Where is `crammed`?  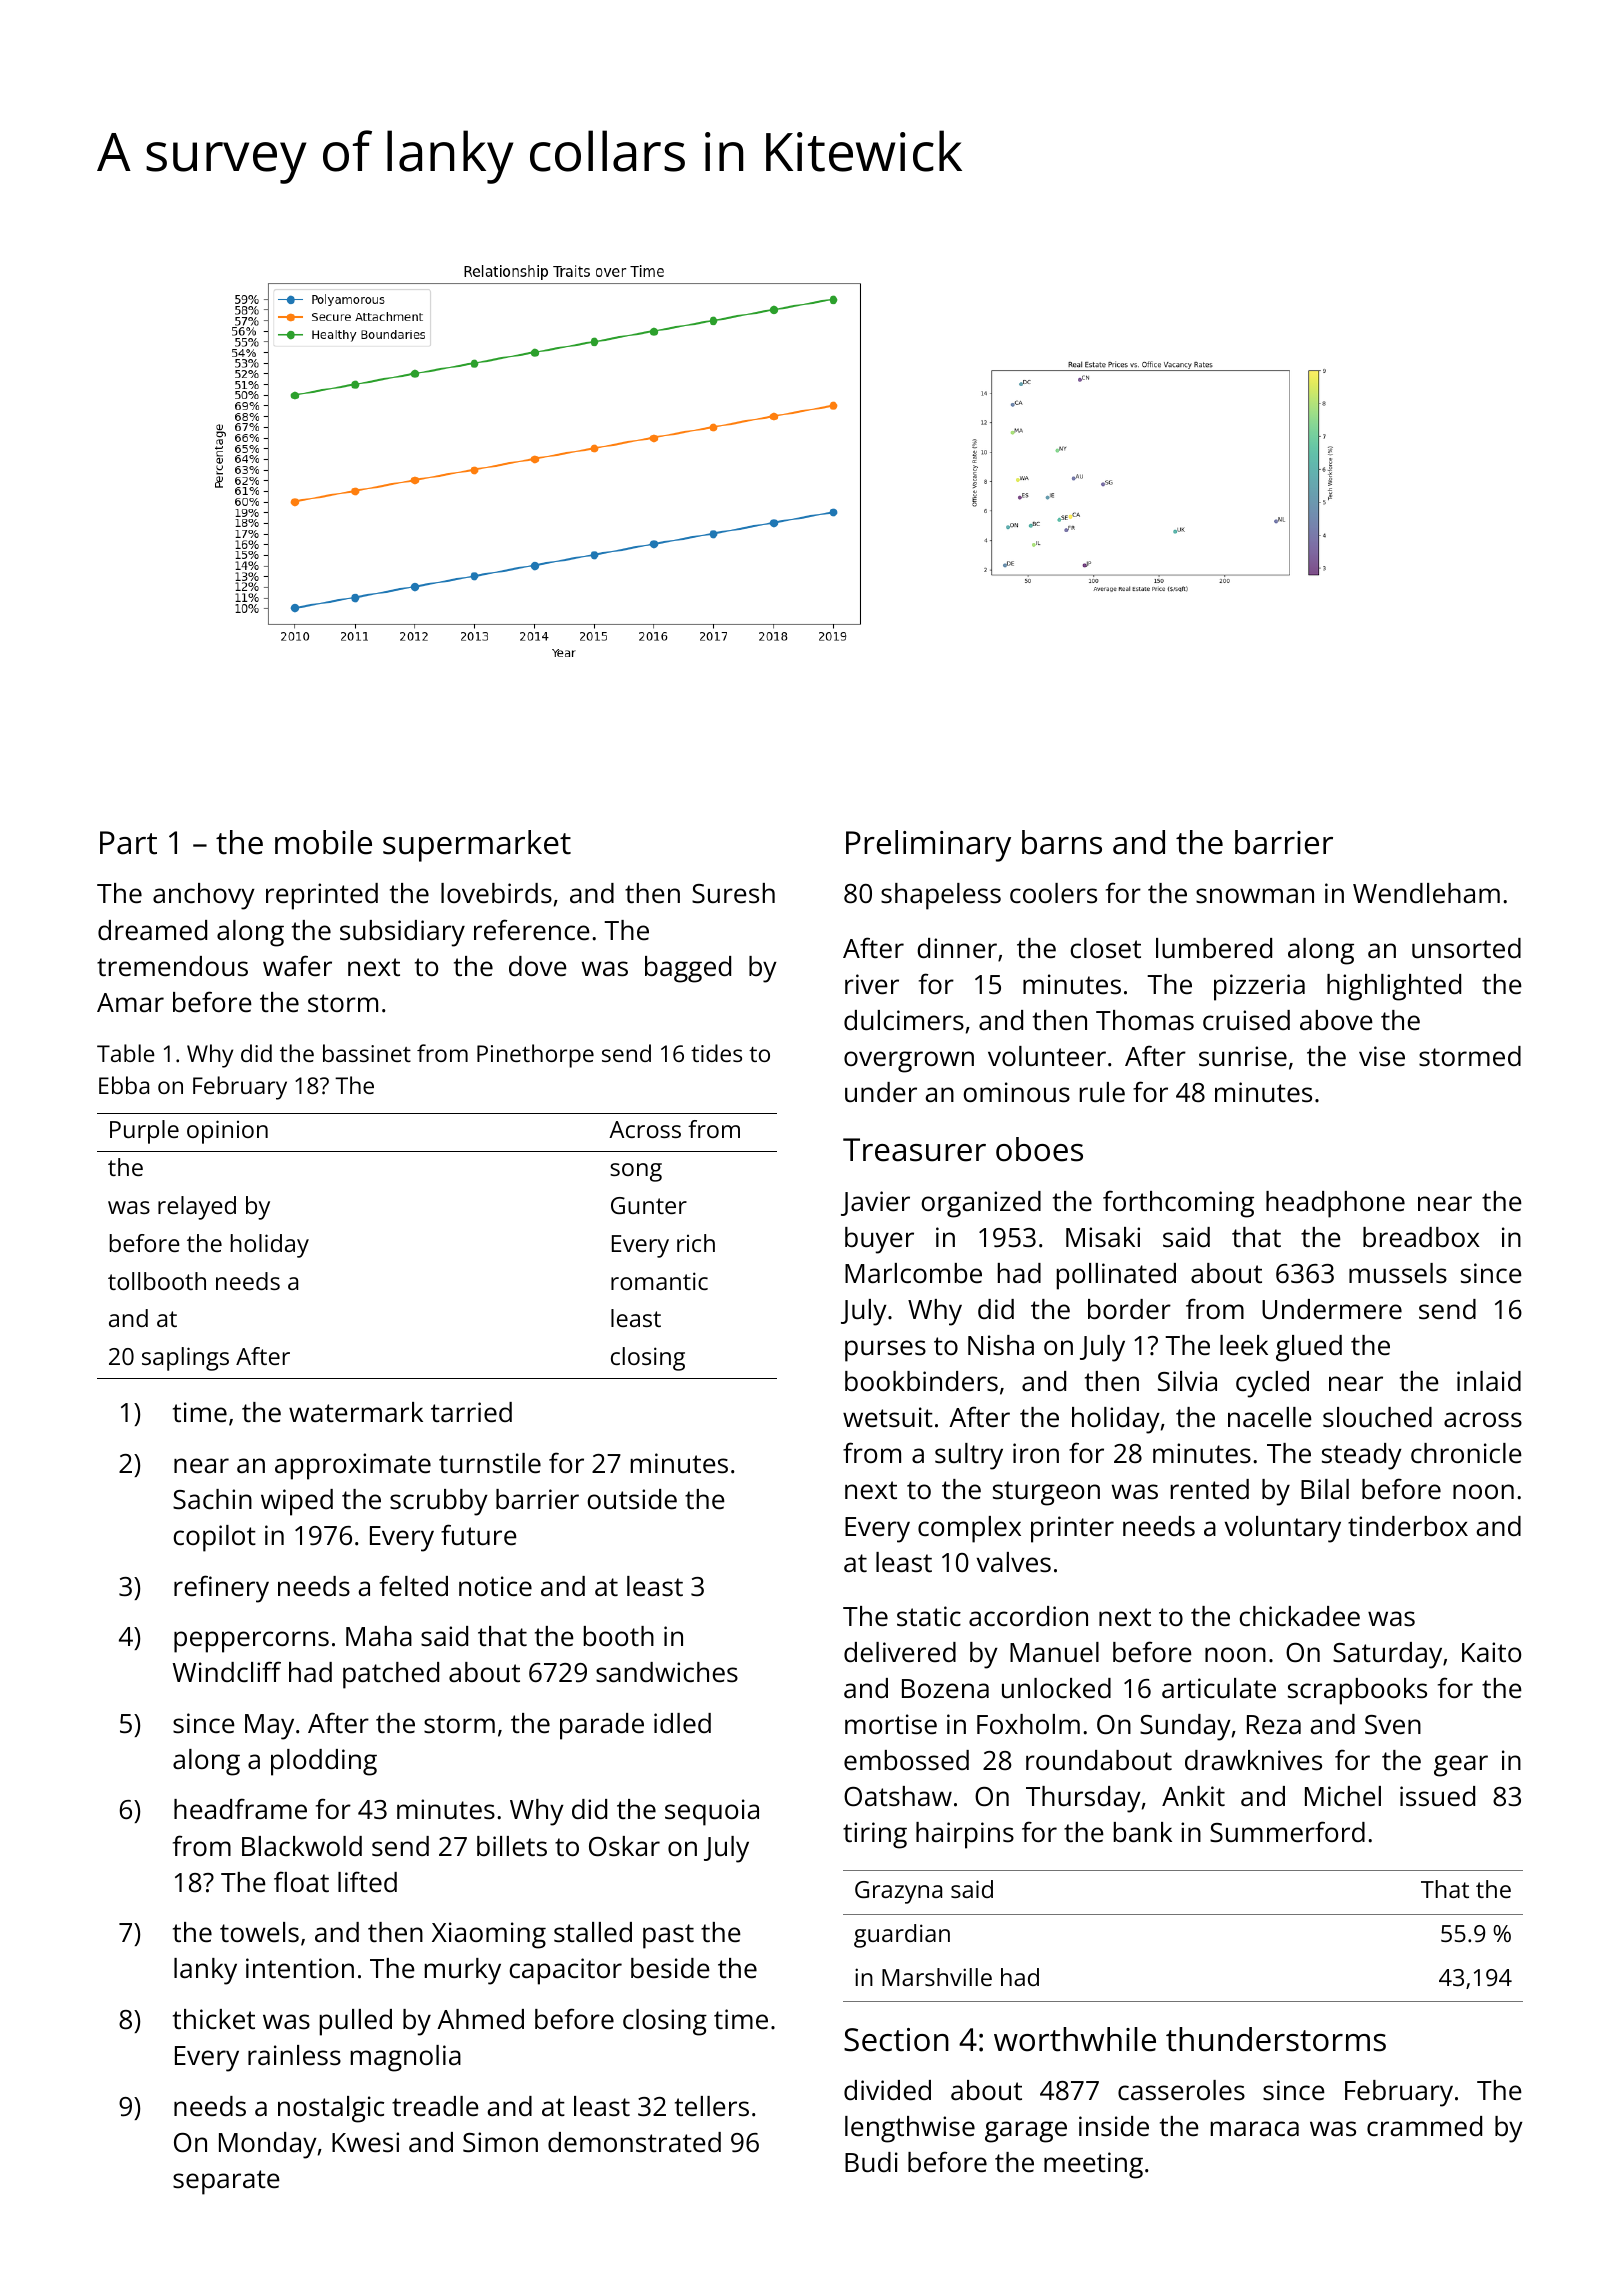 crammed is located at coordinates (1424, 2126).
